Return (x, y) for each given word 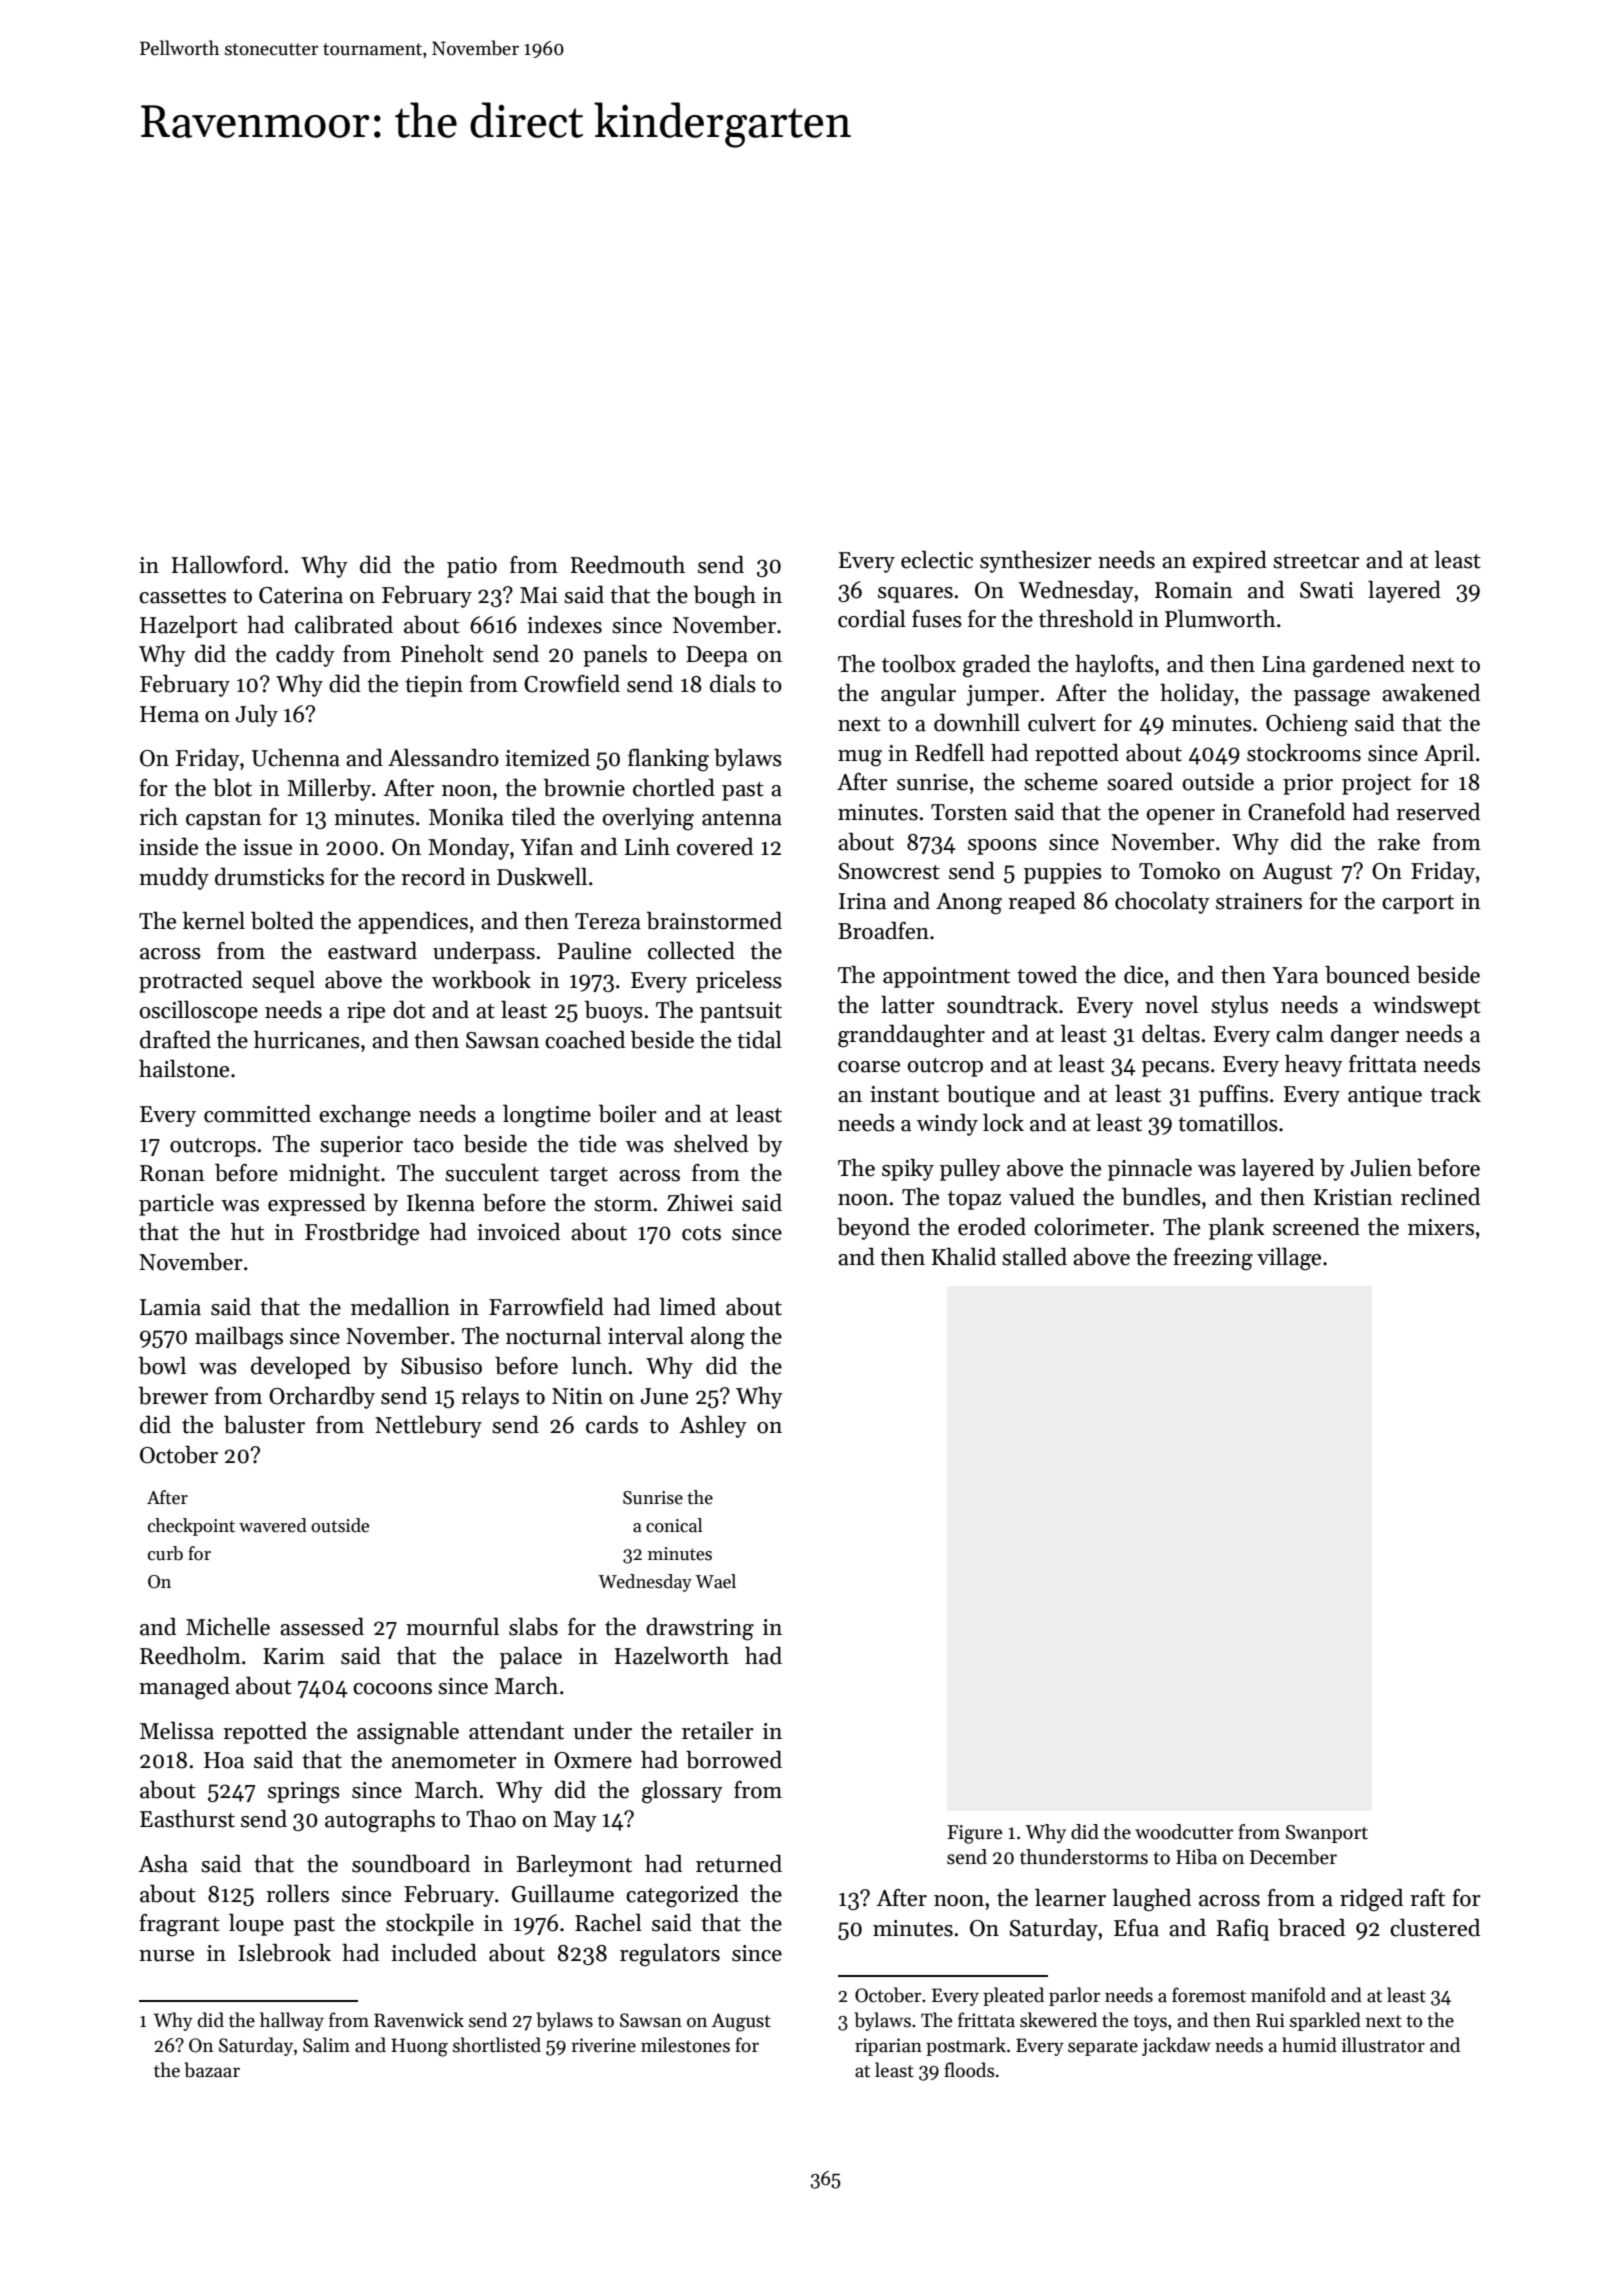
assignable (408, 1733)
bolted (282, 921)
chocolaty (1162, 903)
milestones (685, 2045)
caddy (305, 656)
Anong (969, 904)
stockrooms (1304, 753)
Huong (419, 2047)
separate (1103, 2048)
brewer (173, 1396)
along (718, 1338)
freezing (1213, 1259)
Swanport (1327, 1834)
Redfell (949, 753)
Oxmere (593, 1760)
